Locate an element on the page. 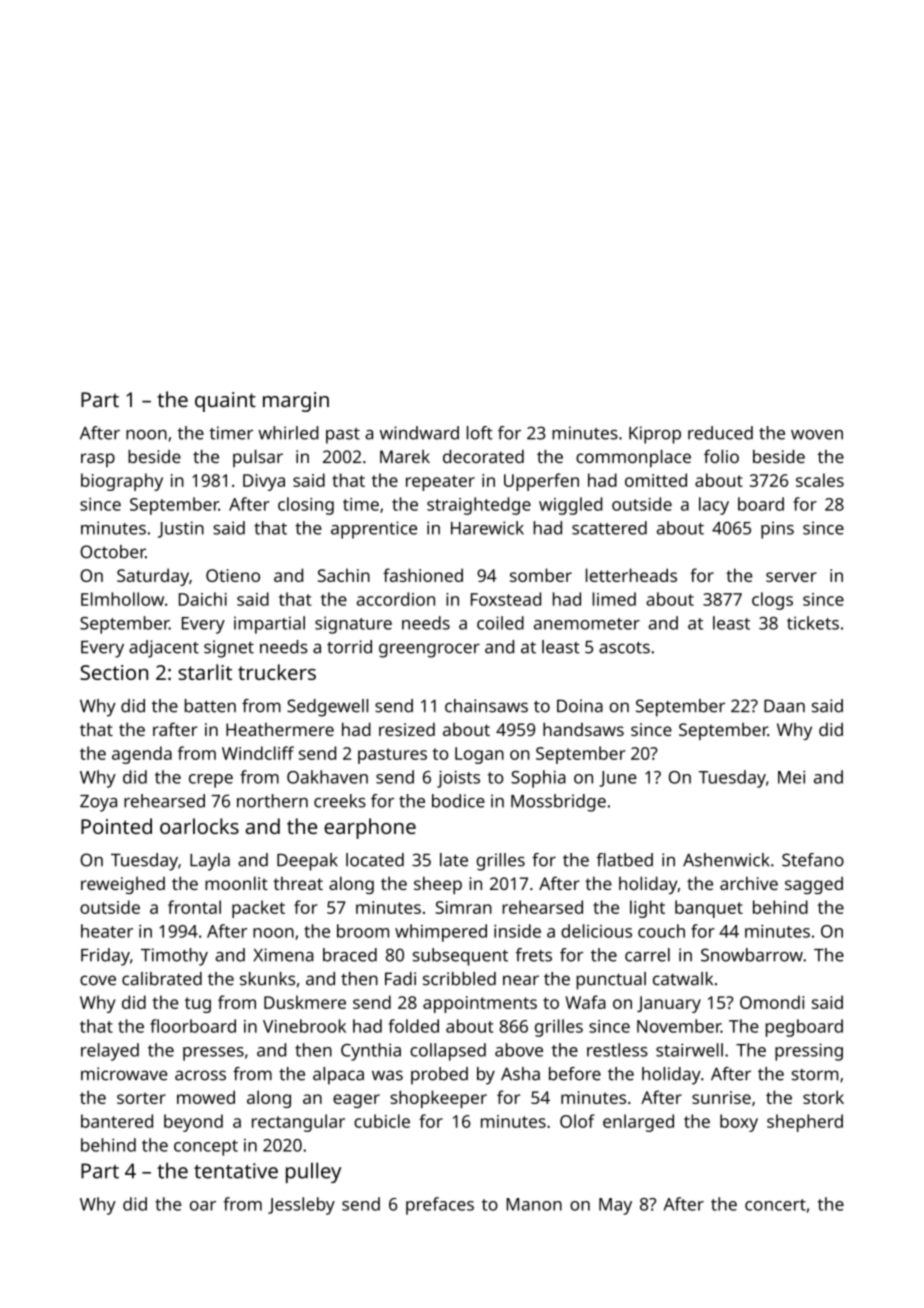  joists is located at coordinates (458, 779).
